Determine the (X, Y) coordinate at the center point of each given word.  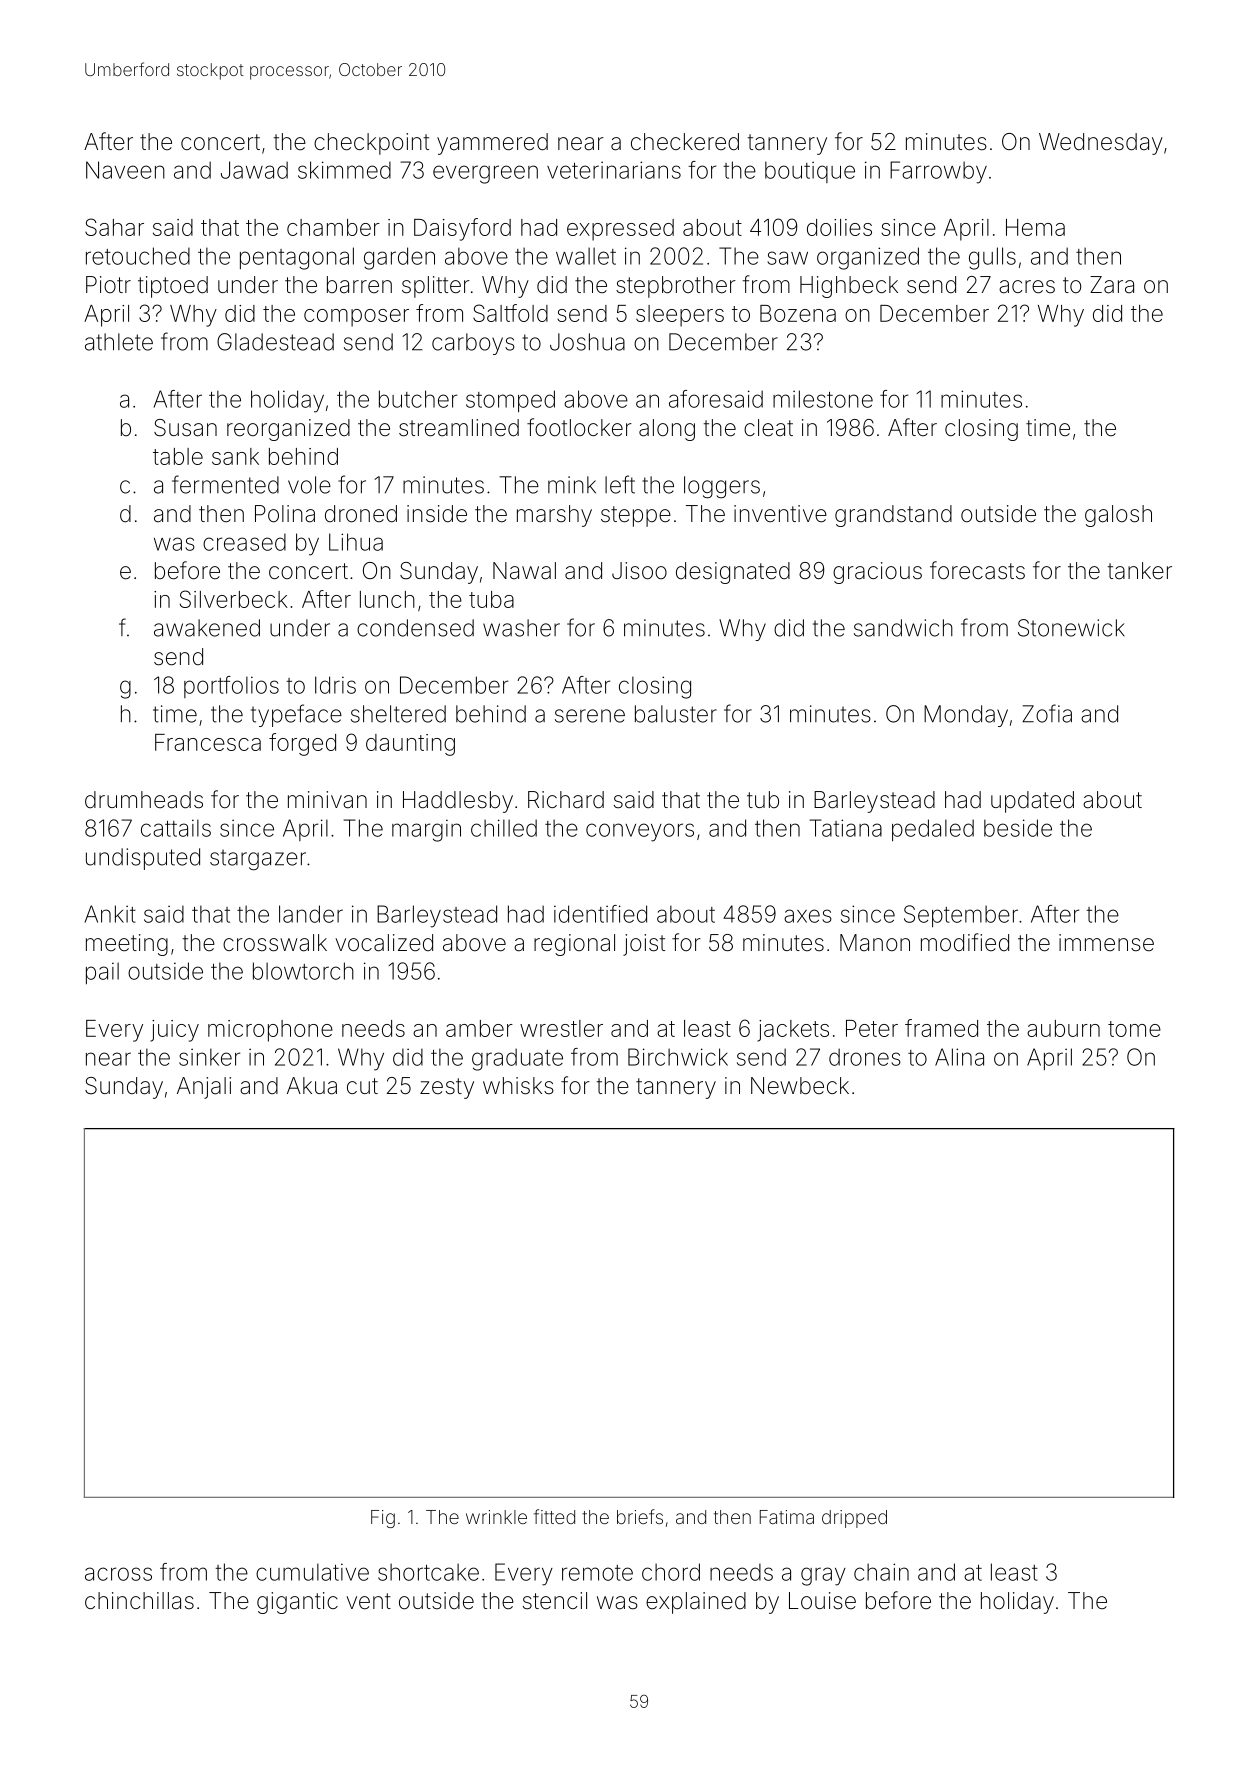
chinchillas (139, 1601)
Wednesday (1101, 144)
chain (881, 1572)
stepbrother (676, 287)
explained (696, 1603)
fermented (225, 484)
